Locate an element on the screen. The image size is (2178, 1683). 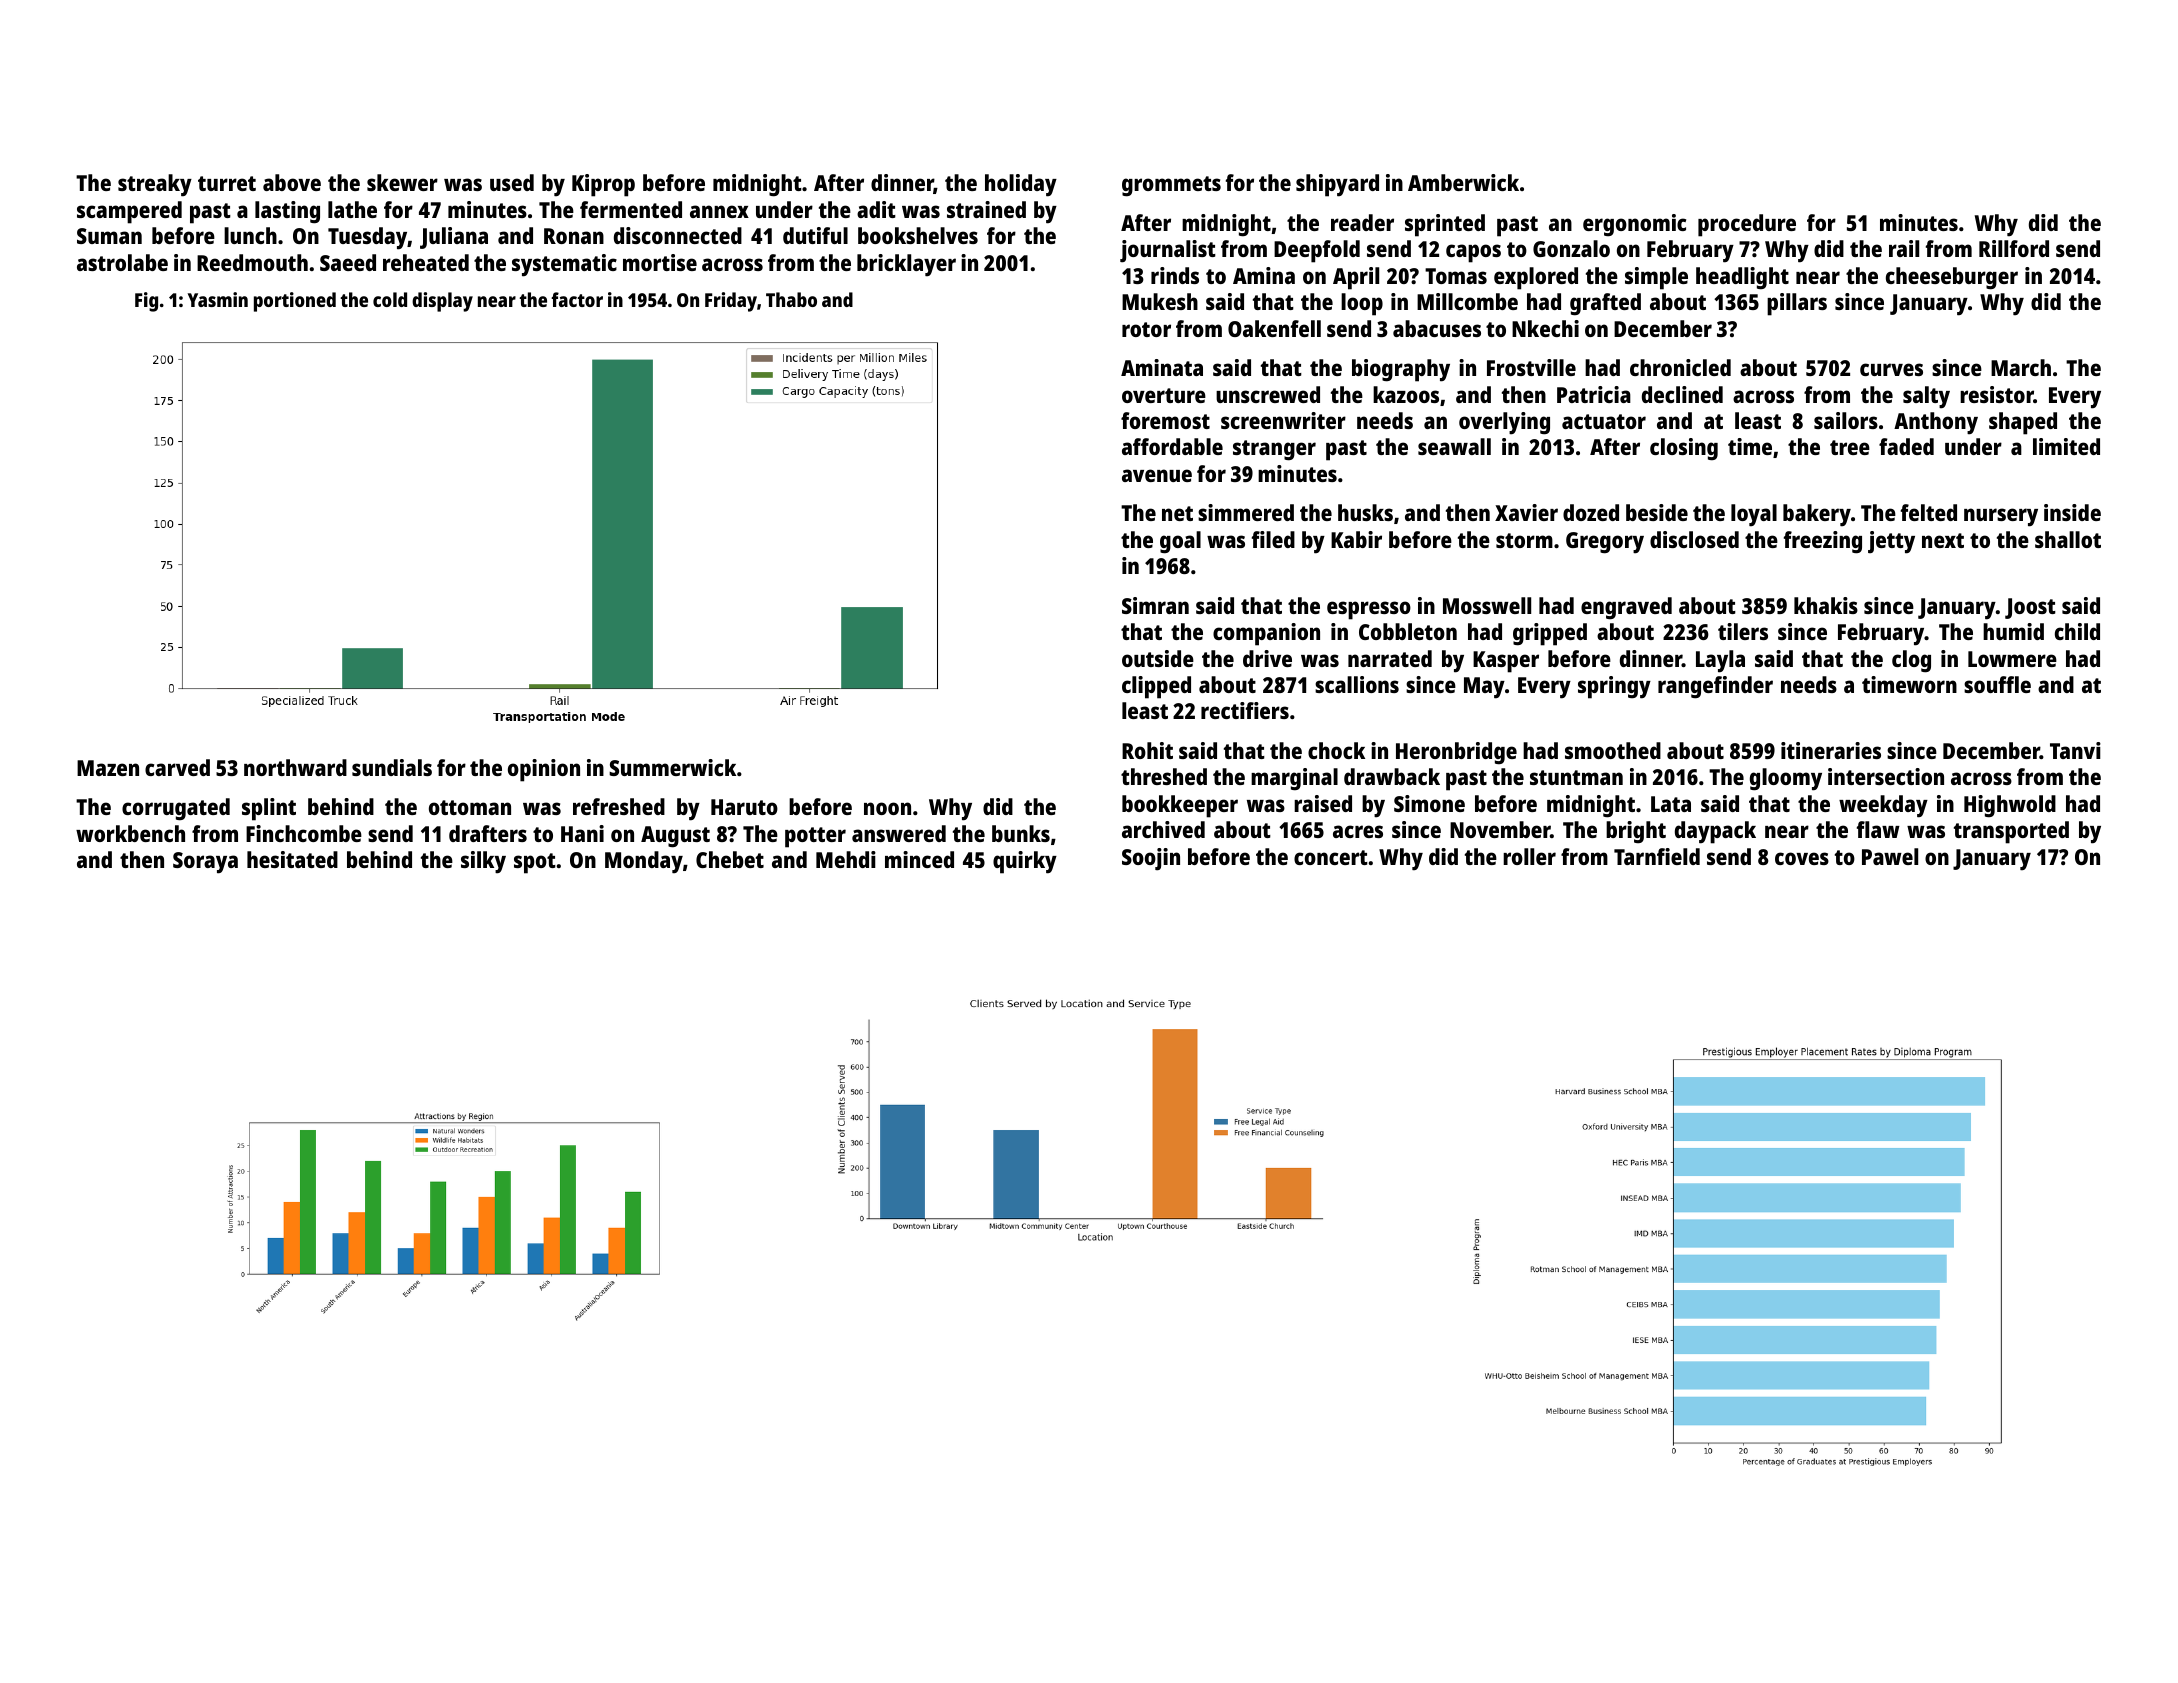
Soraya is located at coordinates (205, 863).
